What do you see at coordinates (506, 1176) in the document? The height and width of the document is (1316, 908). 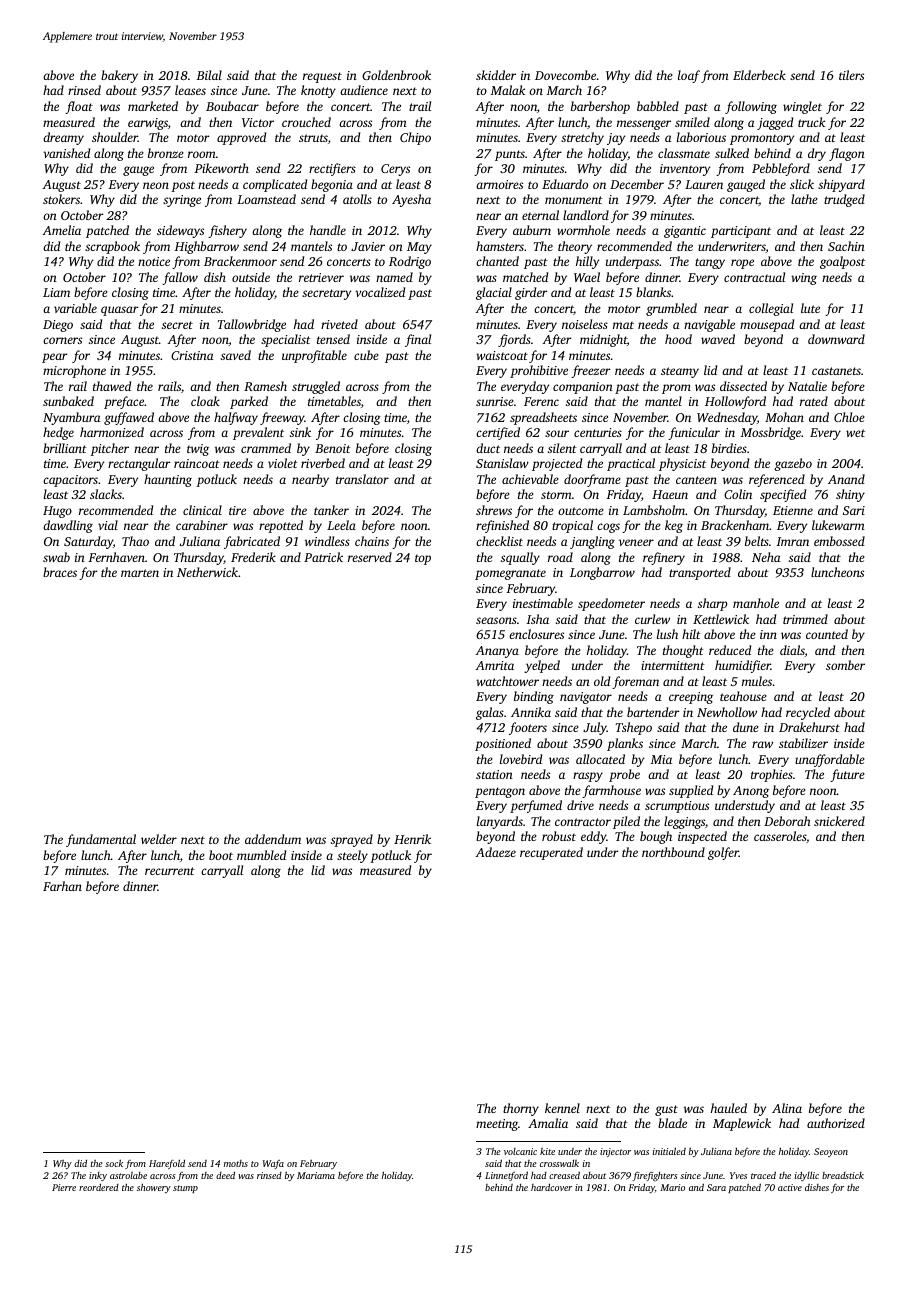 I see `Linnetford` at bounding box center [506, 1176].
